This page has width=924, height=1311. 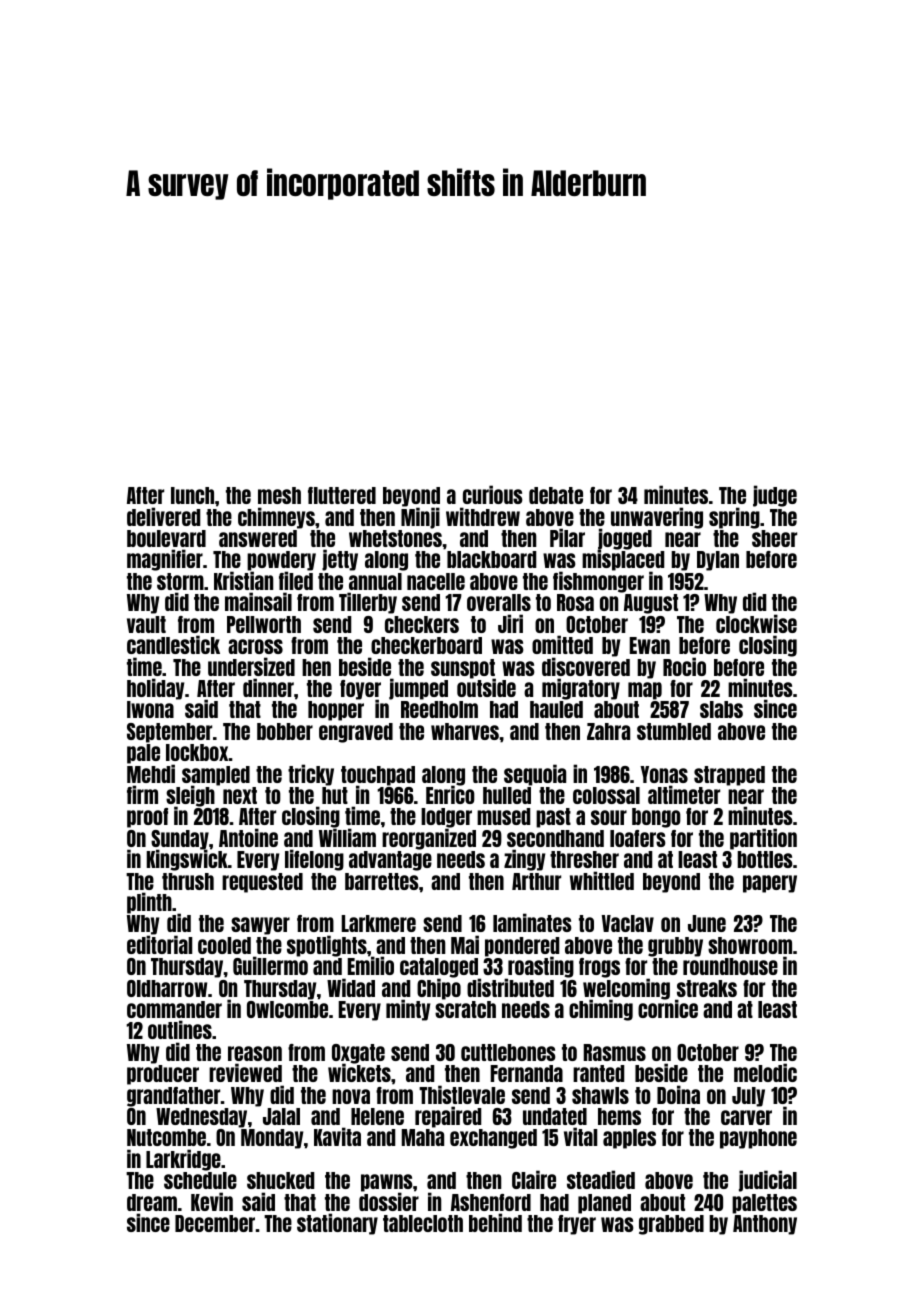 I want to click on Kingswick, so click(x=187, y=860).
